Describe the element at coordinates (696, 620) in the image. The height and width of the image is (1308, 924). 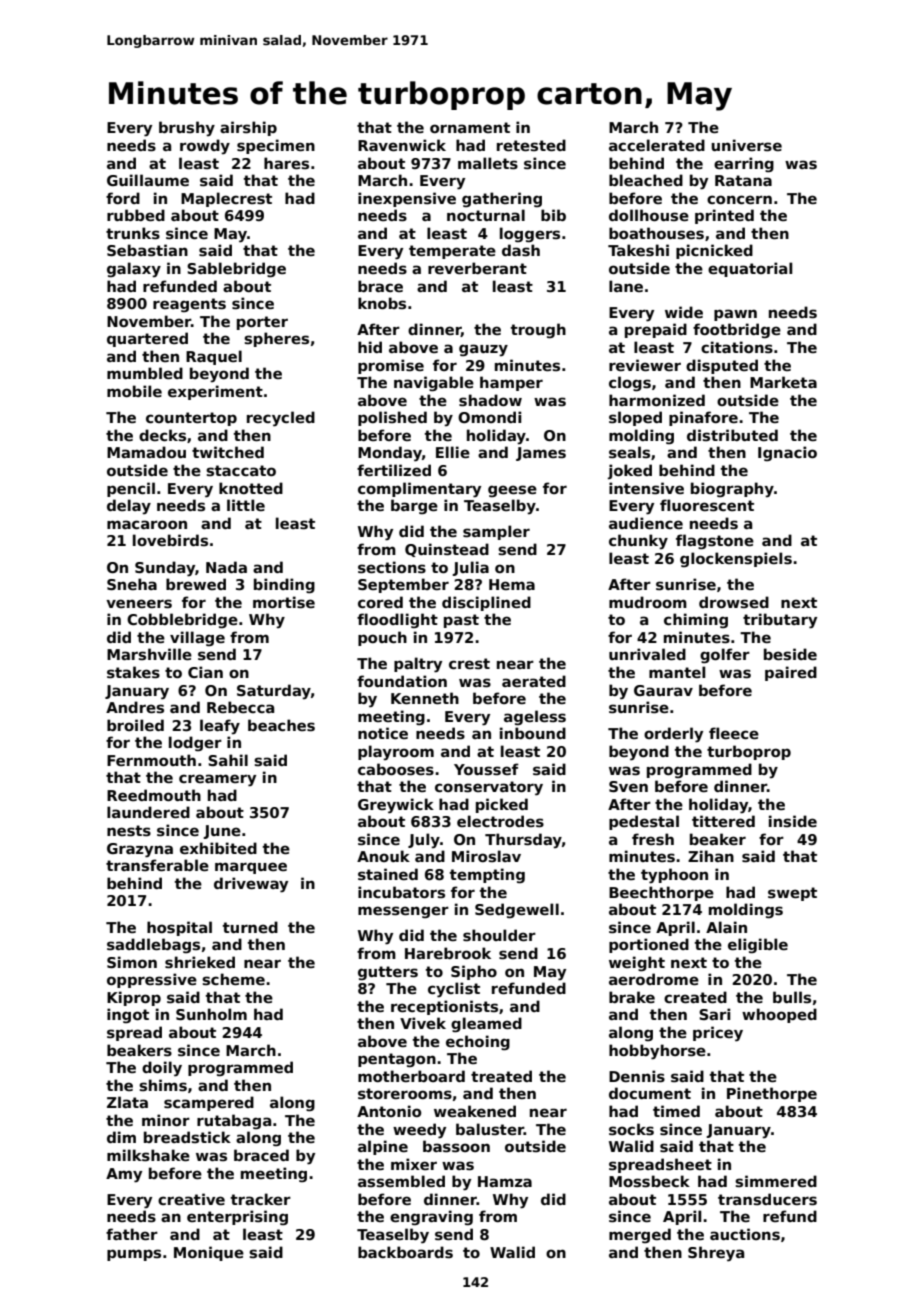
I see `chiming` at that location.
